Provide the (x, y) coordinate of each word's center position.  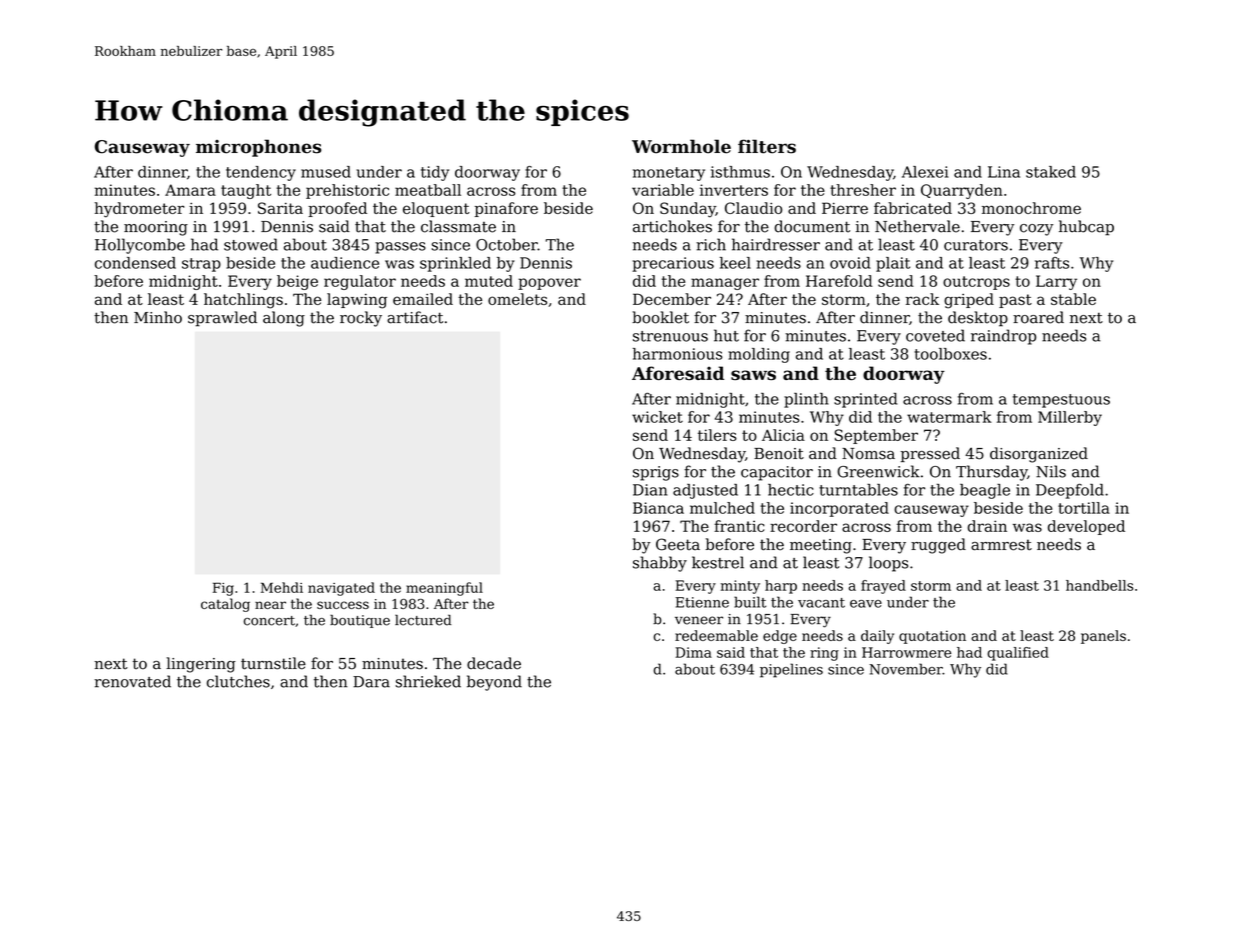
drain (987, 526)
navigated (341, 589)
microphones (258, 148)
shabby (660, 564)
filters (767, 146)
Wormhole (681, 146)
